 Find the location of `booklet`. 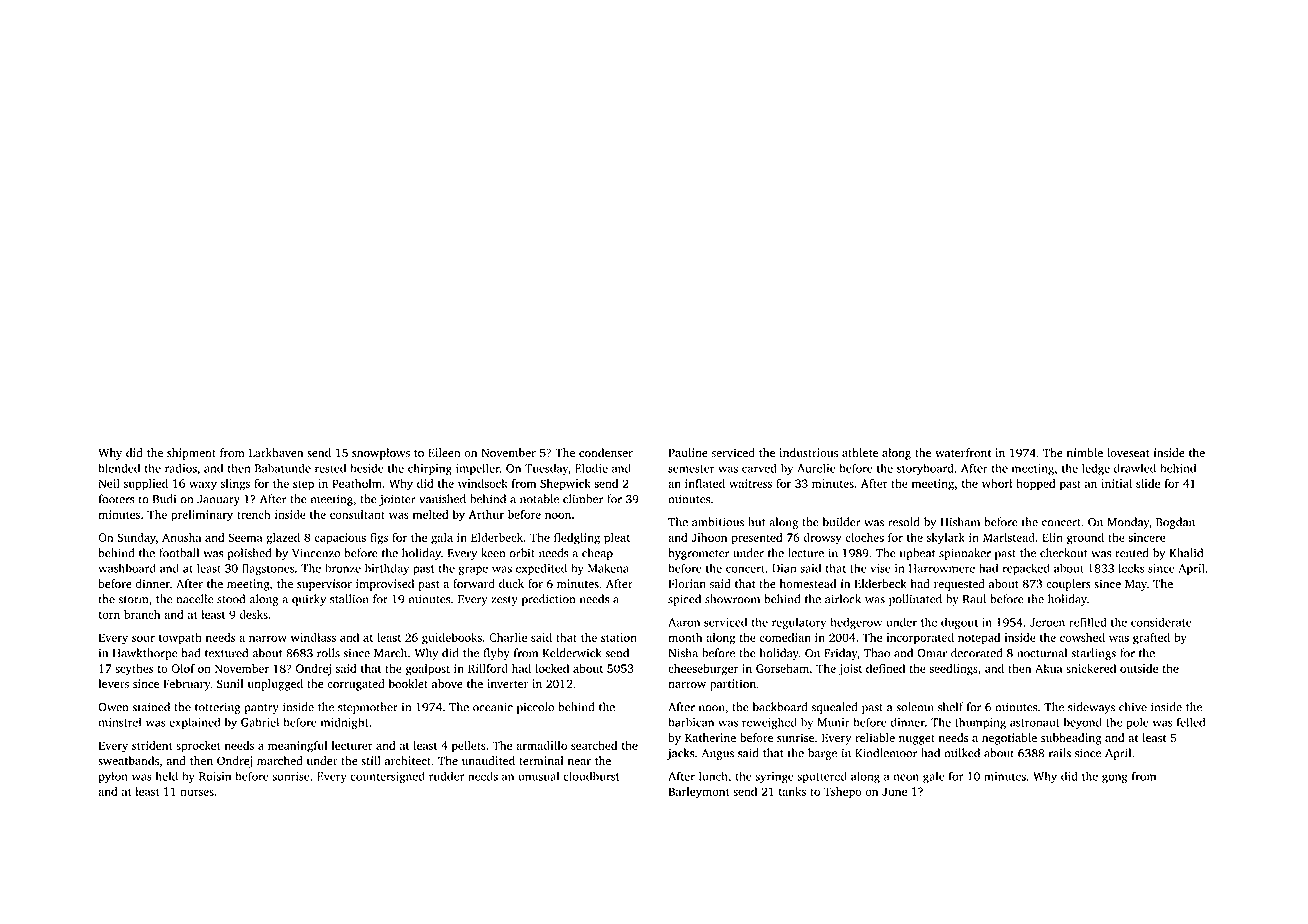

booklet is located at coordinates (408, 684).
